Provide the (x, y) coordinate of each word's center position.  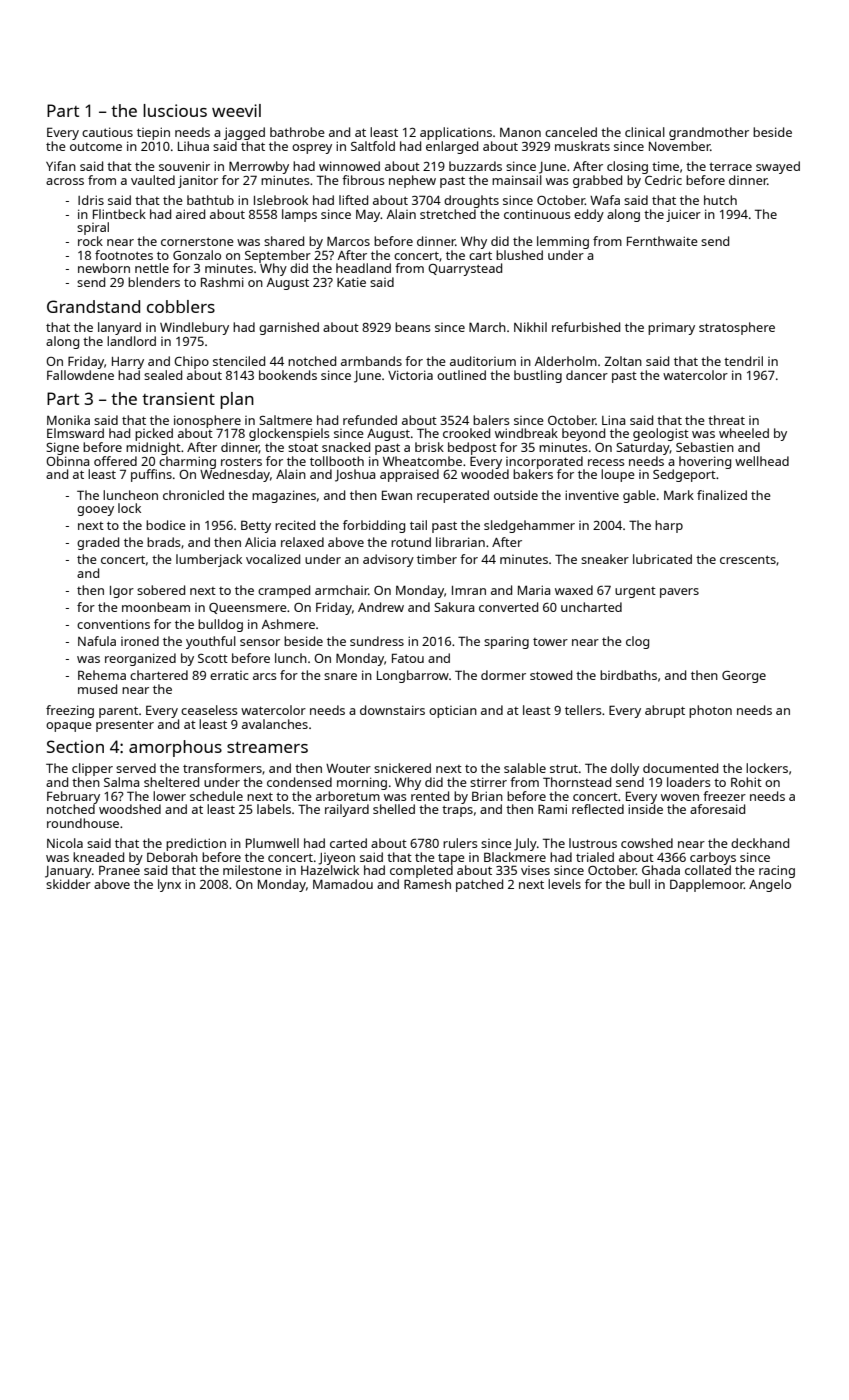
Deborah (172, 857)
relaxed (302, 542)
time (665, 166)
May (368, 215)
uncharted (591, 607)
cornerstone (197, 241)
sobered (161, 590)
